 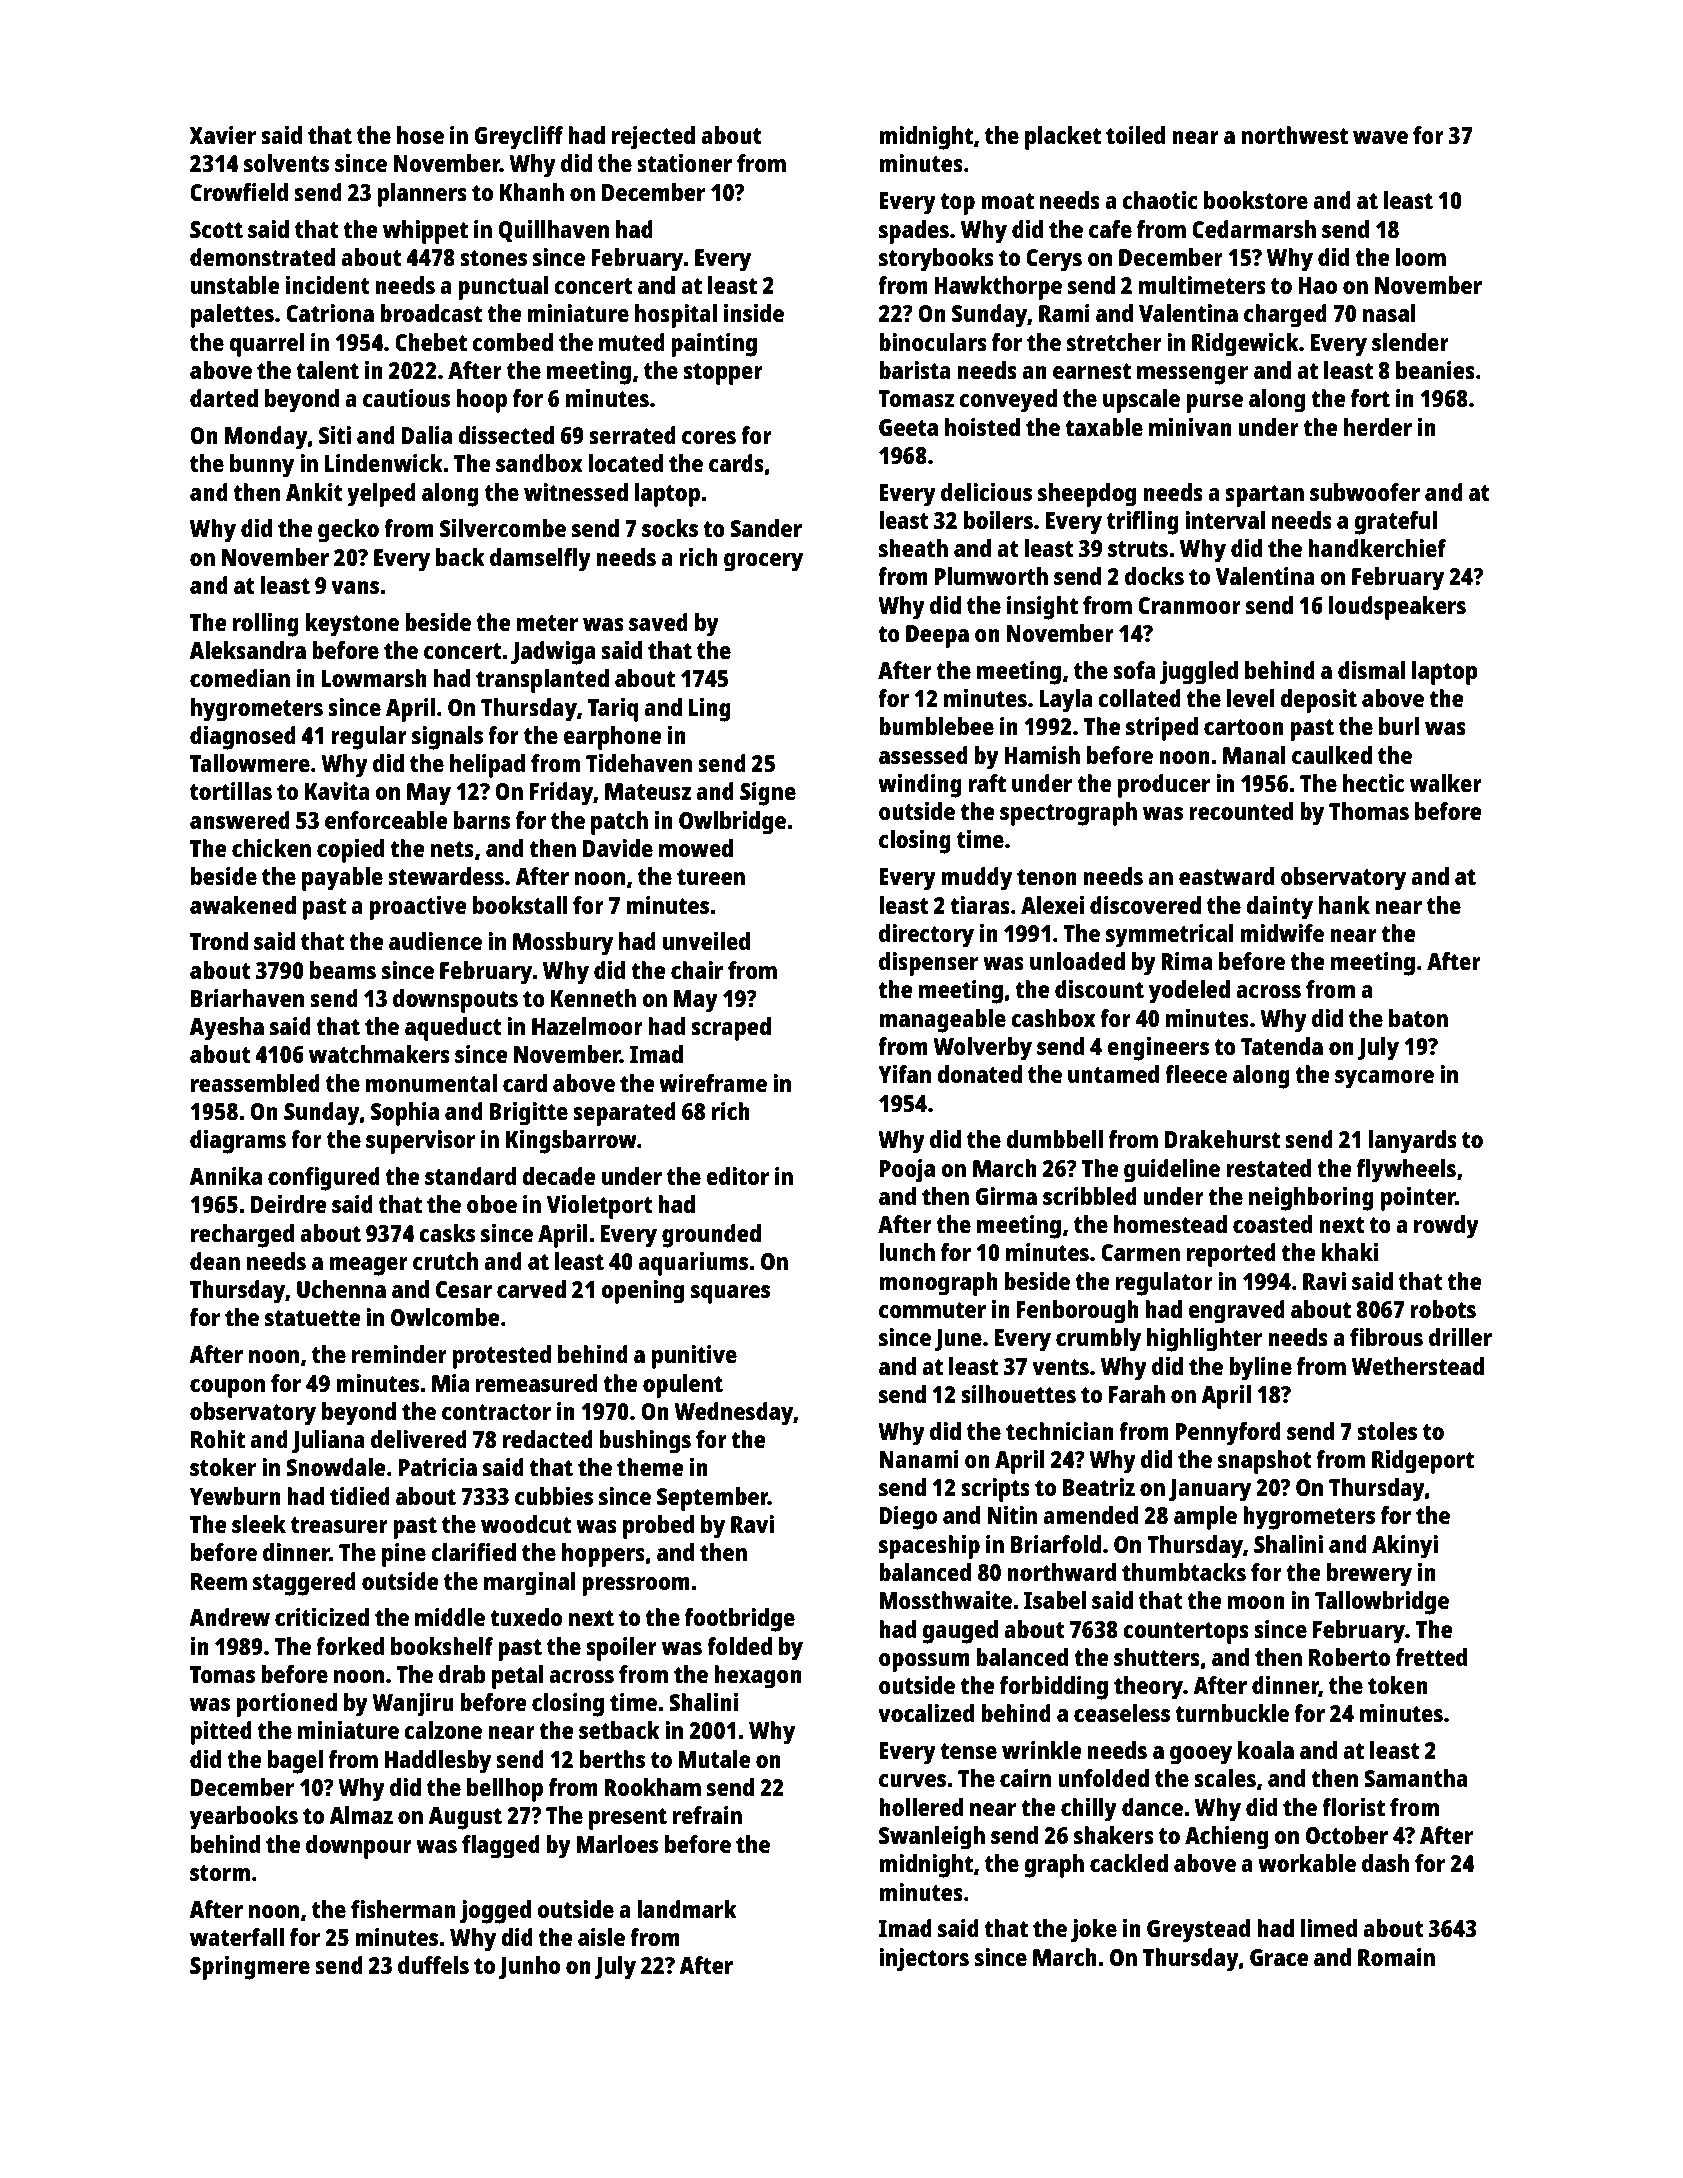 What do you see at coordinates (473, 1551) in the screenshot?
I see `clarified` at bounding box center [473, 1551].
